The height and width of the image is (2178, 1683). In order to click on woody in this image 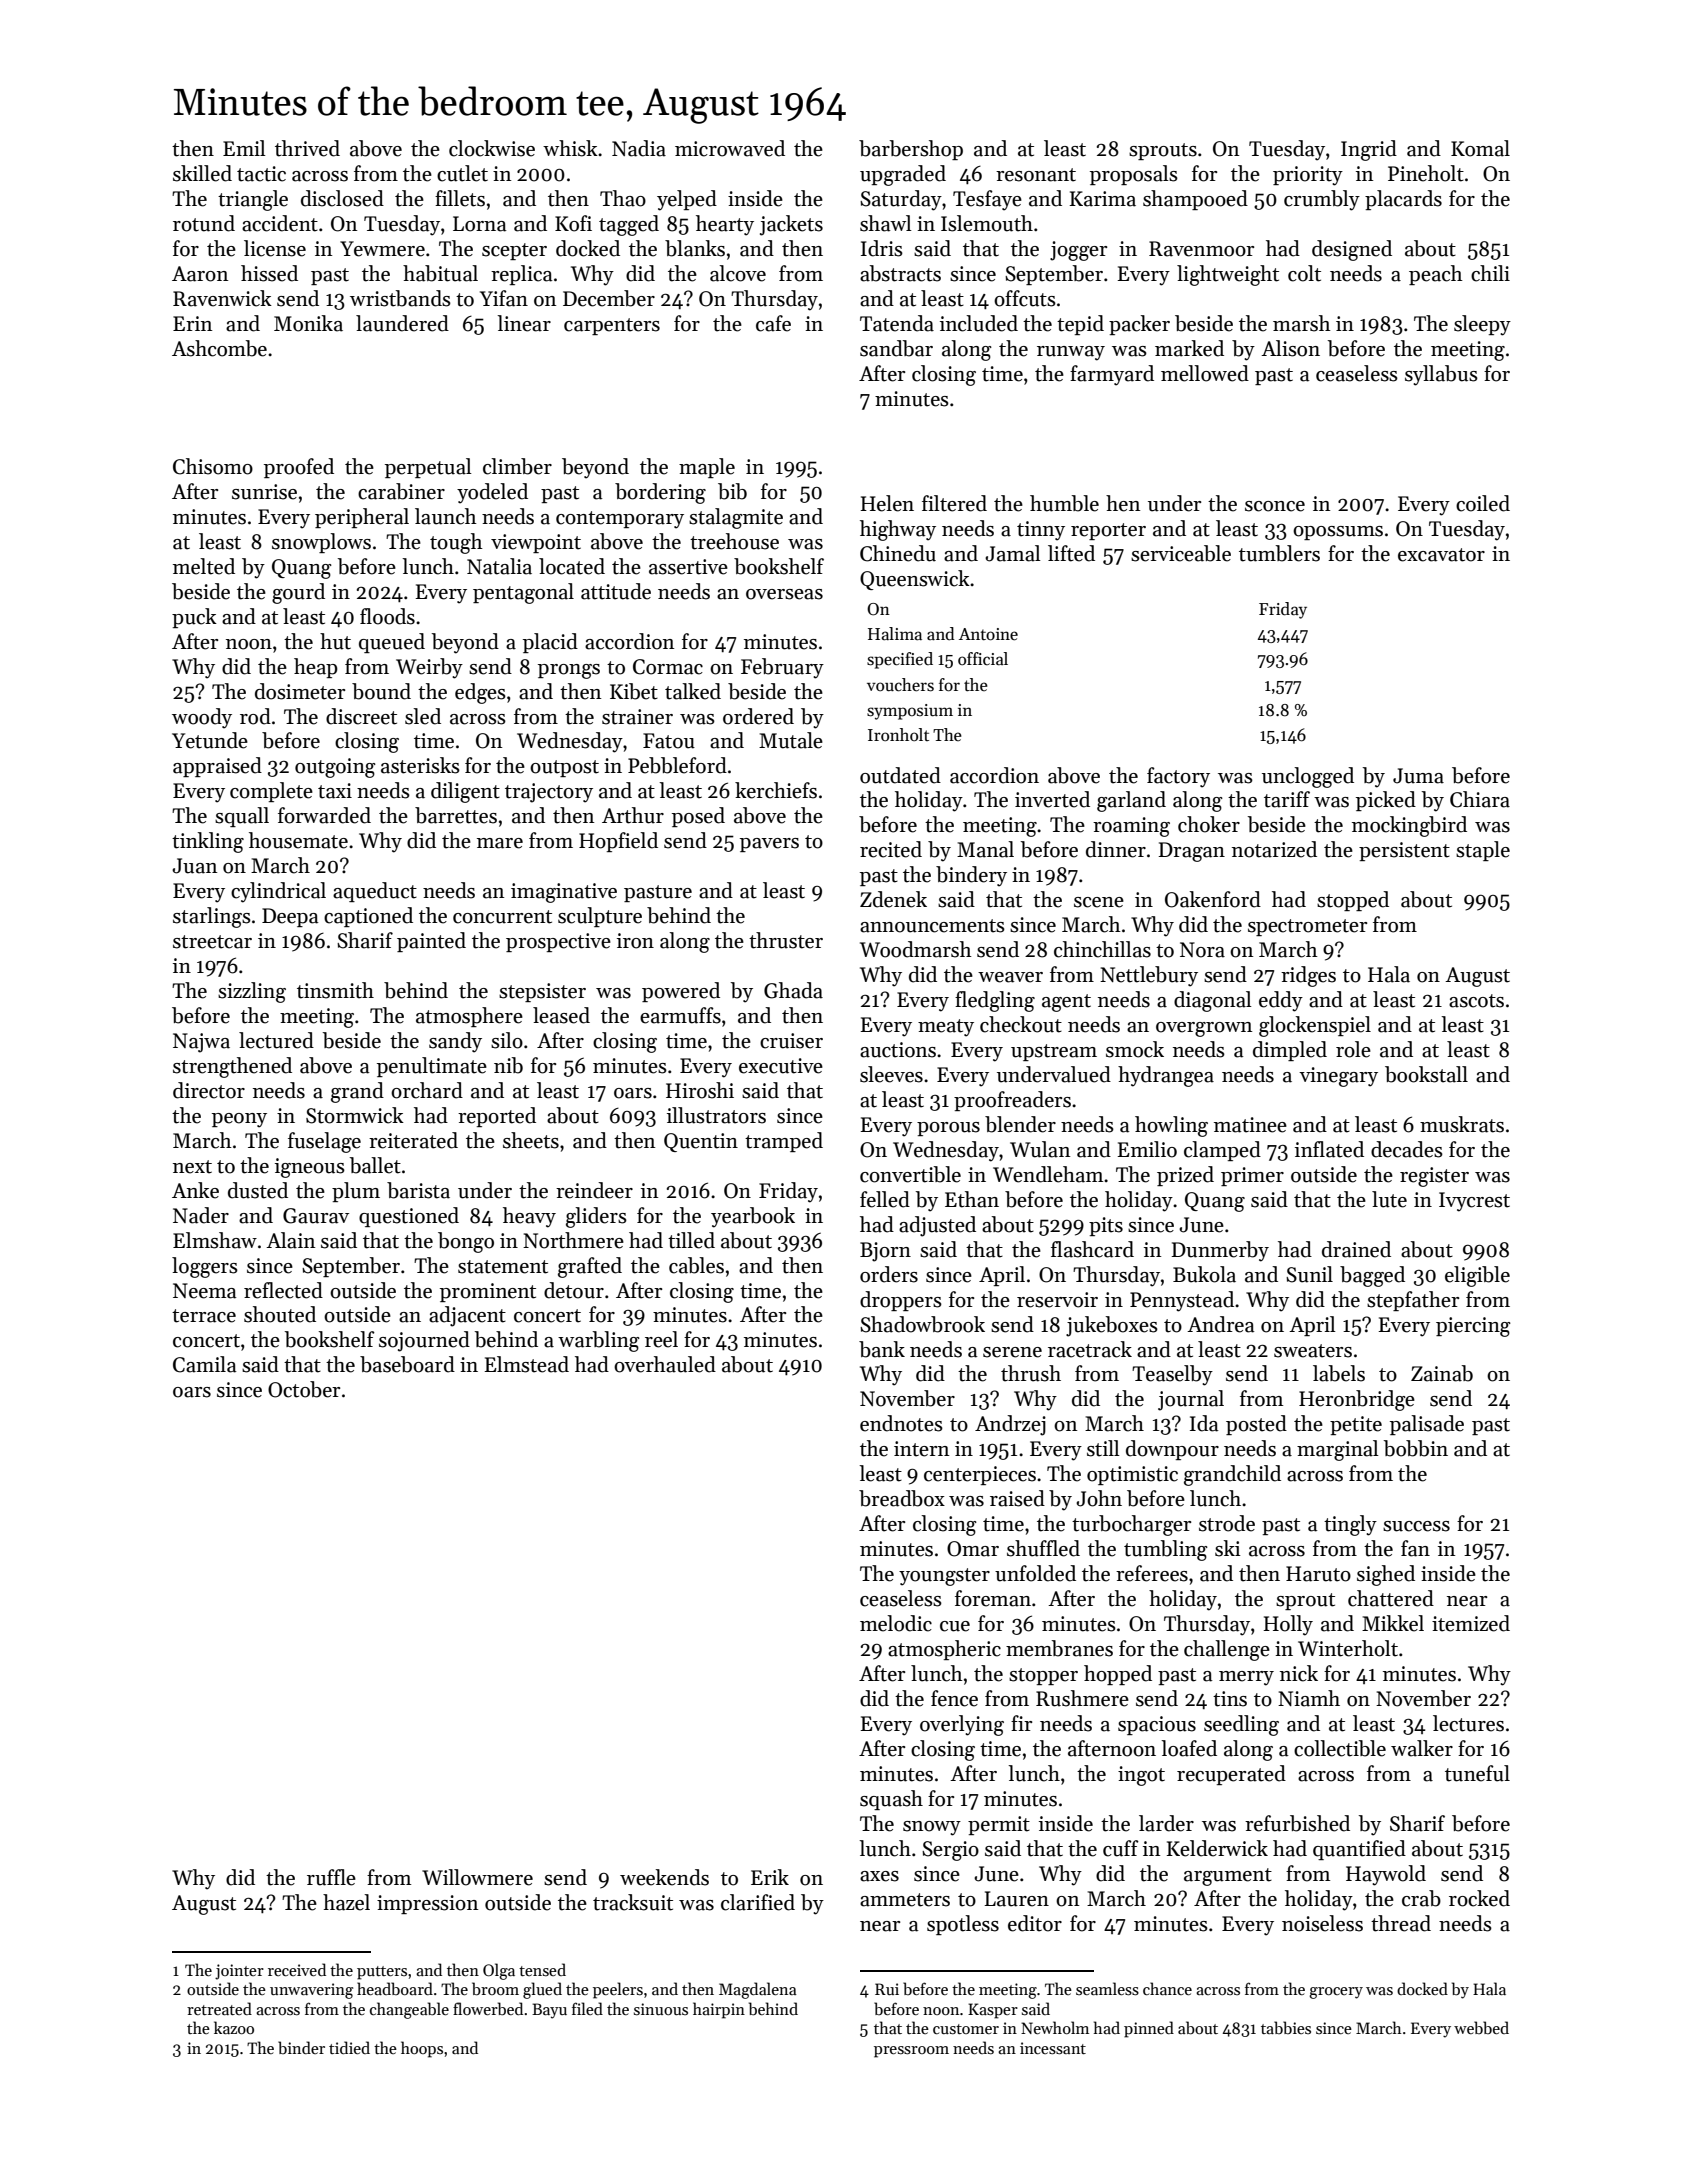, I will do `click(202, 718)`.
